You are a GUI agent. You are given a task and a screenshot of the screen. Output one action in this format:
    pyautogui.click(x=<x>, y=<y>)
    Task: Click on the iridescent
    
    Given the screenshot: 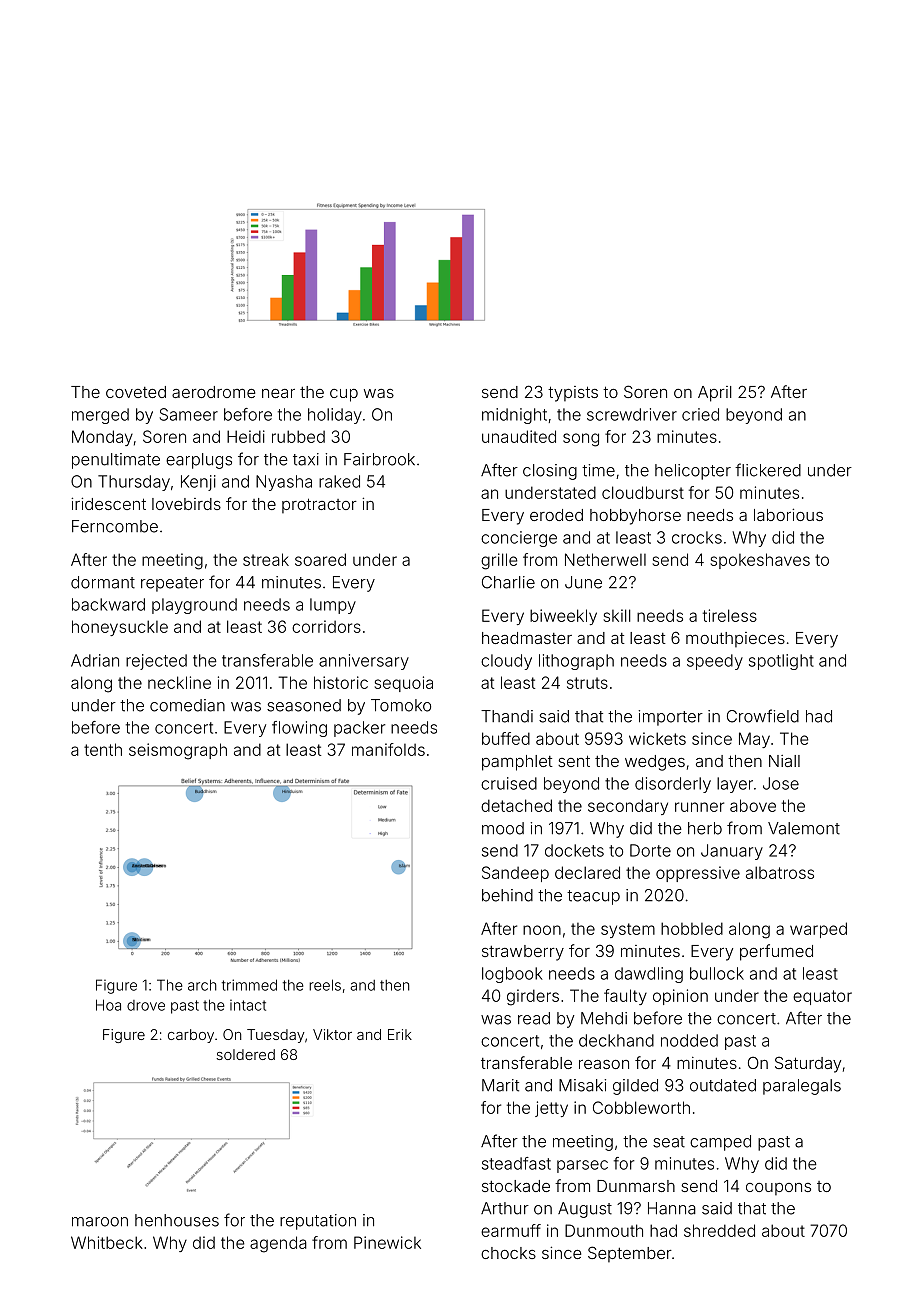 What is the action you would take?
    pyautogui.click(x=108, y=503)
